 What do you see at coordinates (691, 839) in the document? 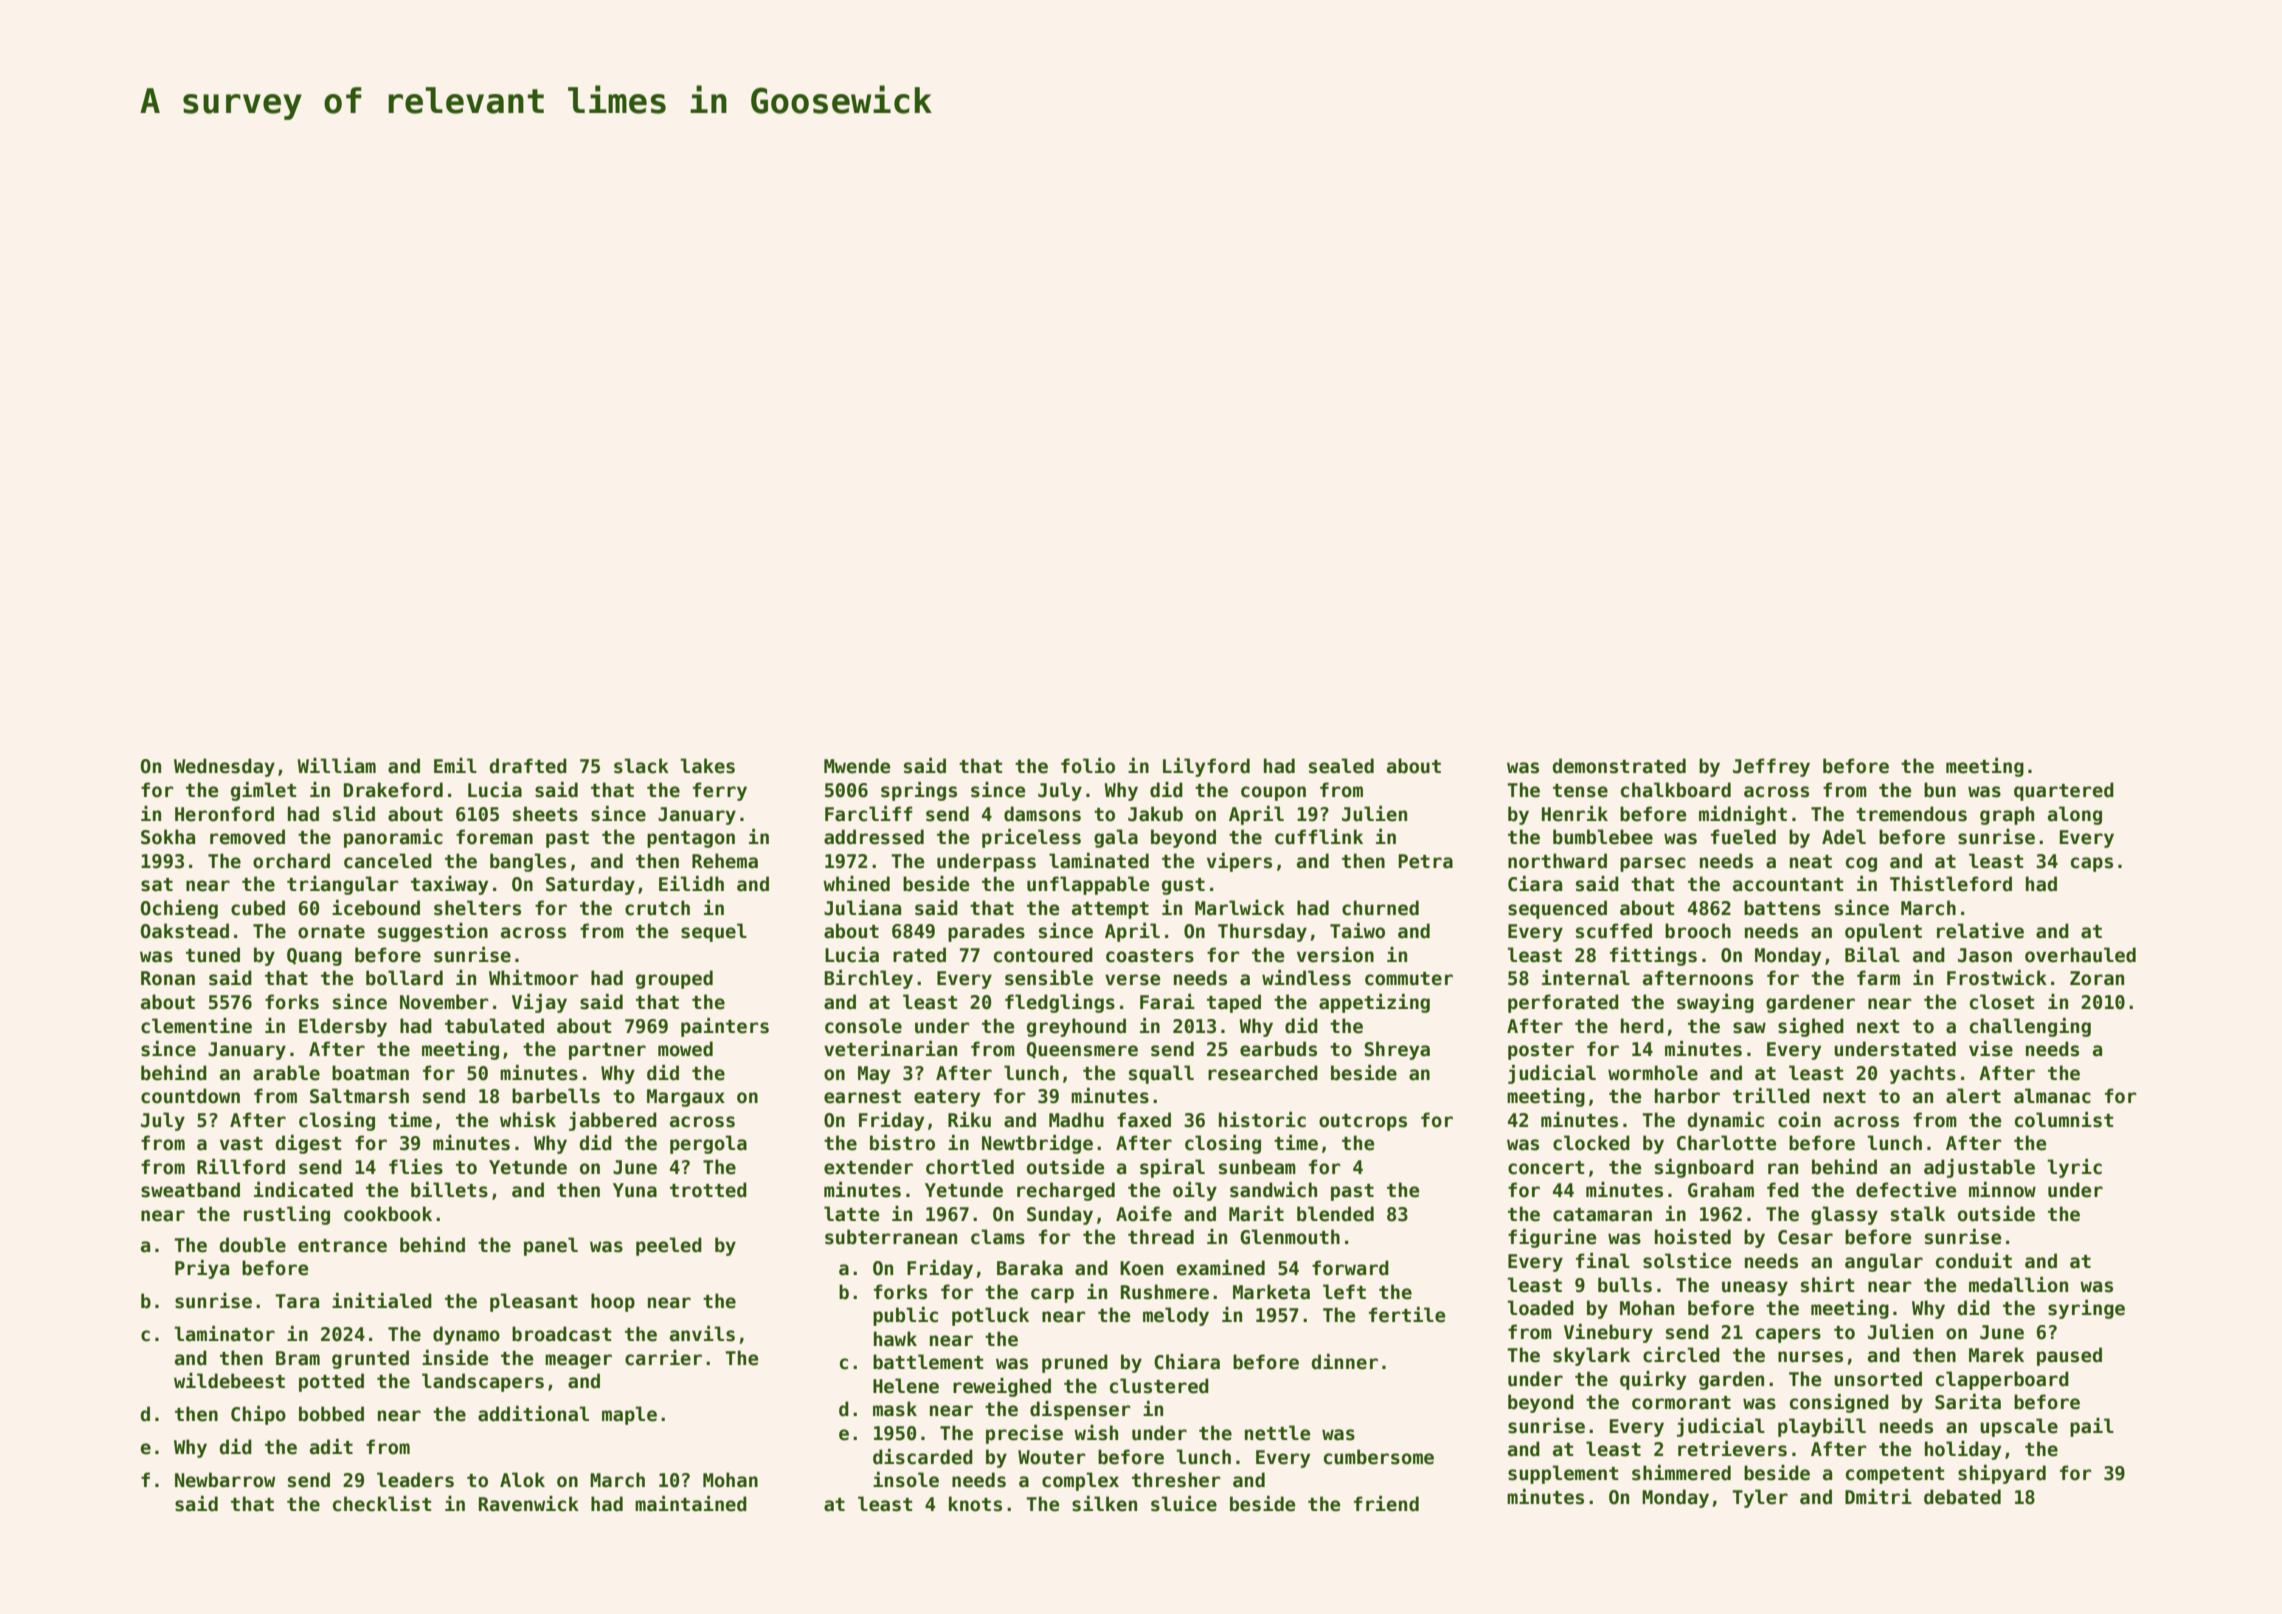
I see `pentagon` at bounding box center [691, 839].
